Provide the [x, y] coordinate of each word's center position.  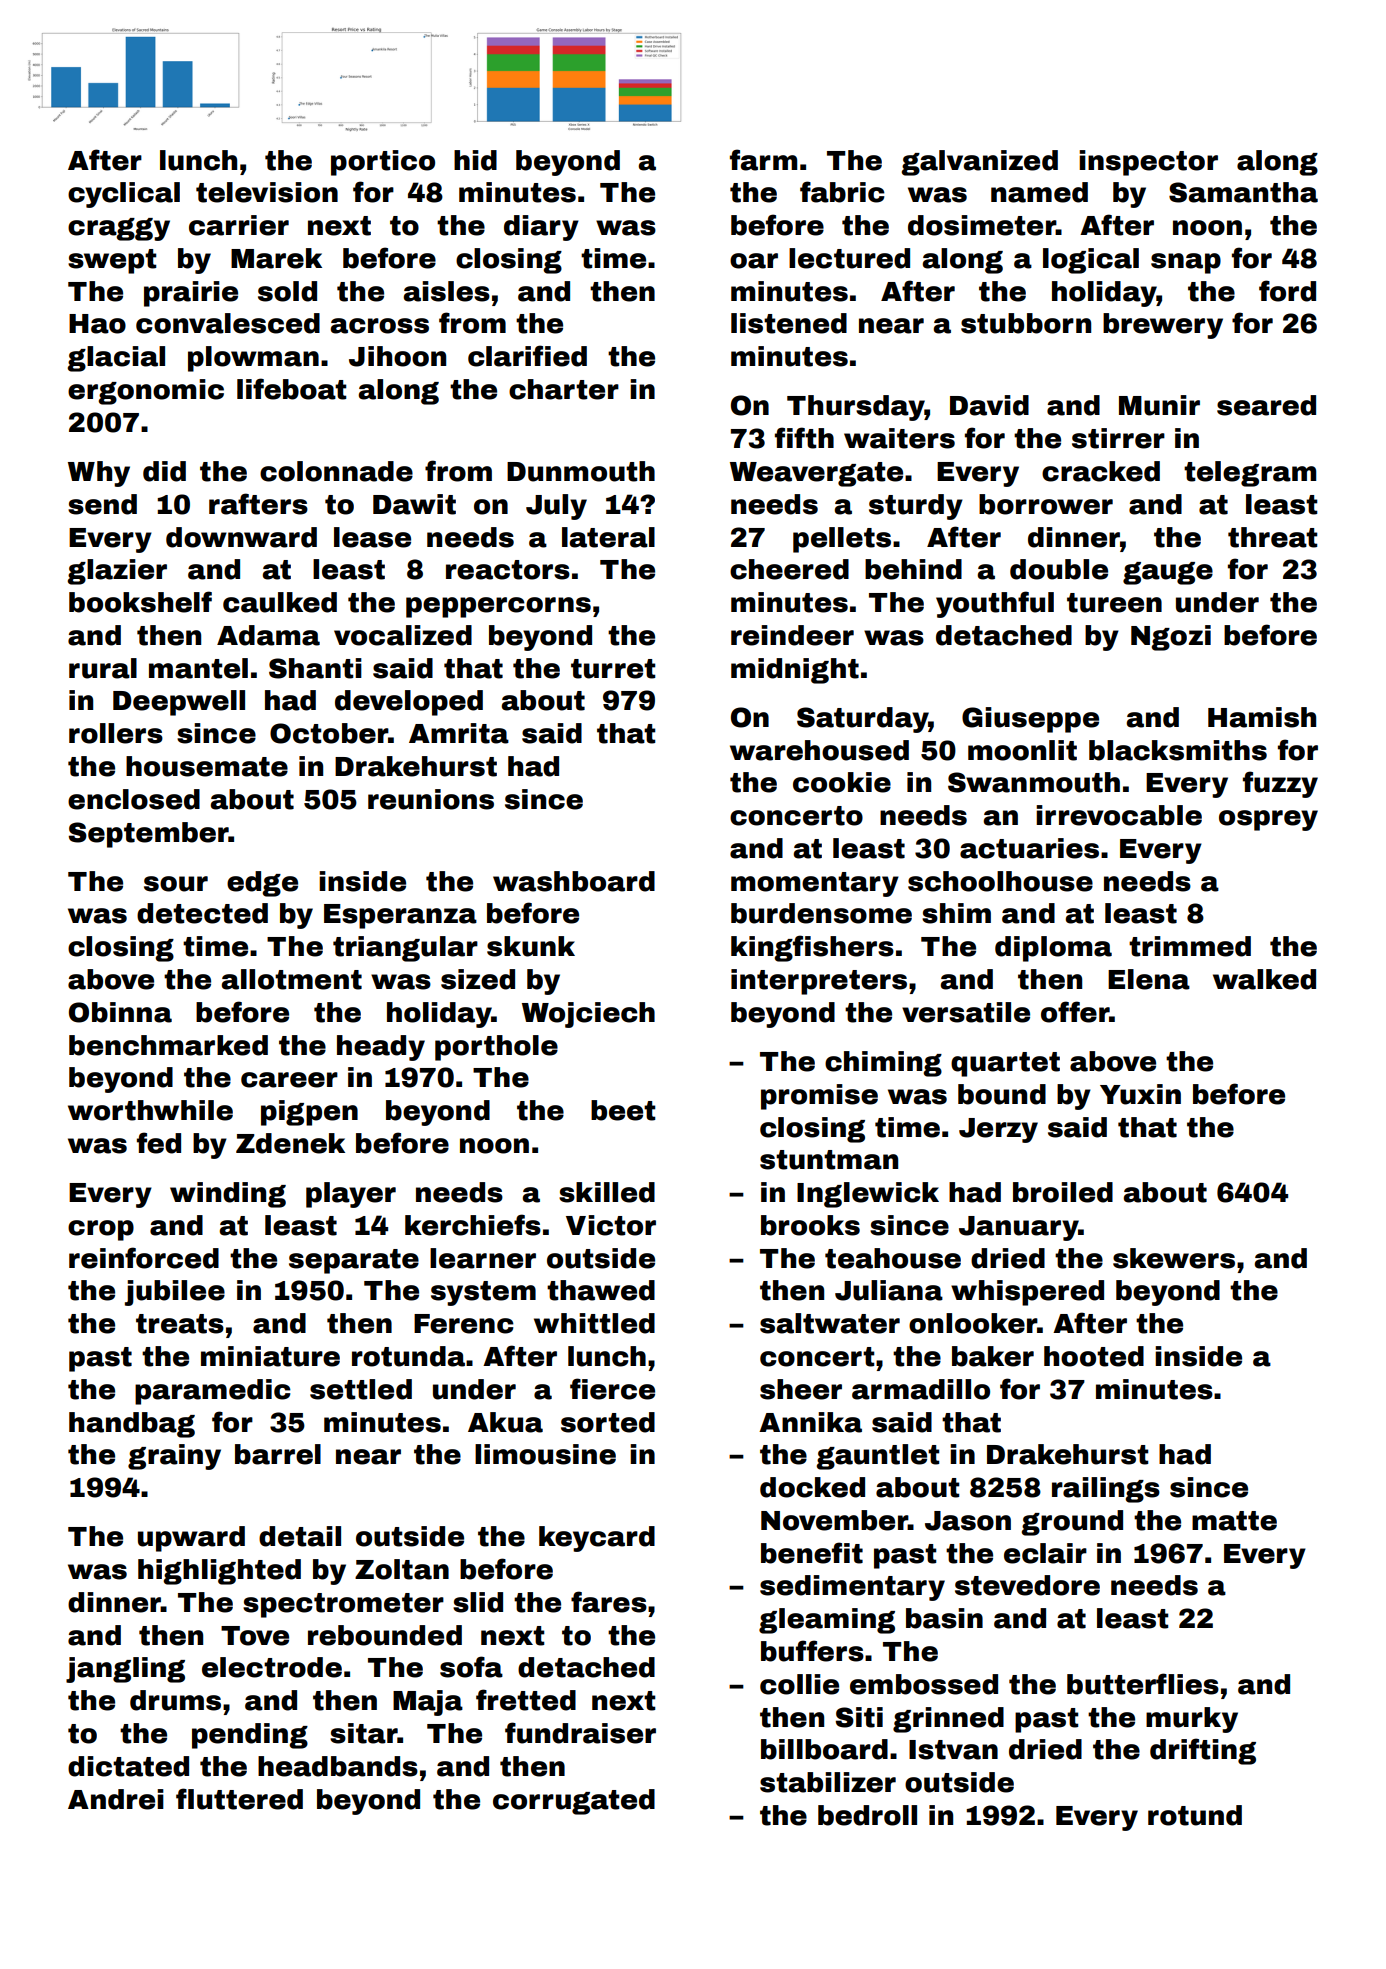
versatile [966, 1012]
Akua [505, 1422]
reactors [508, 570]
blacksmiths [1178, 750]
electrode [272, 1667]
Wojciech [588, 1015]
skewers [1174, 1258]
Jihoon [397, 356]
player [351, 1195]
